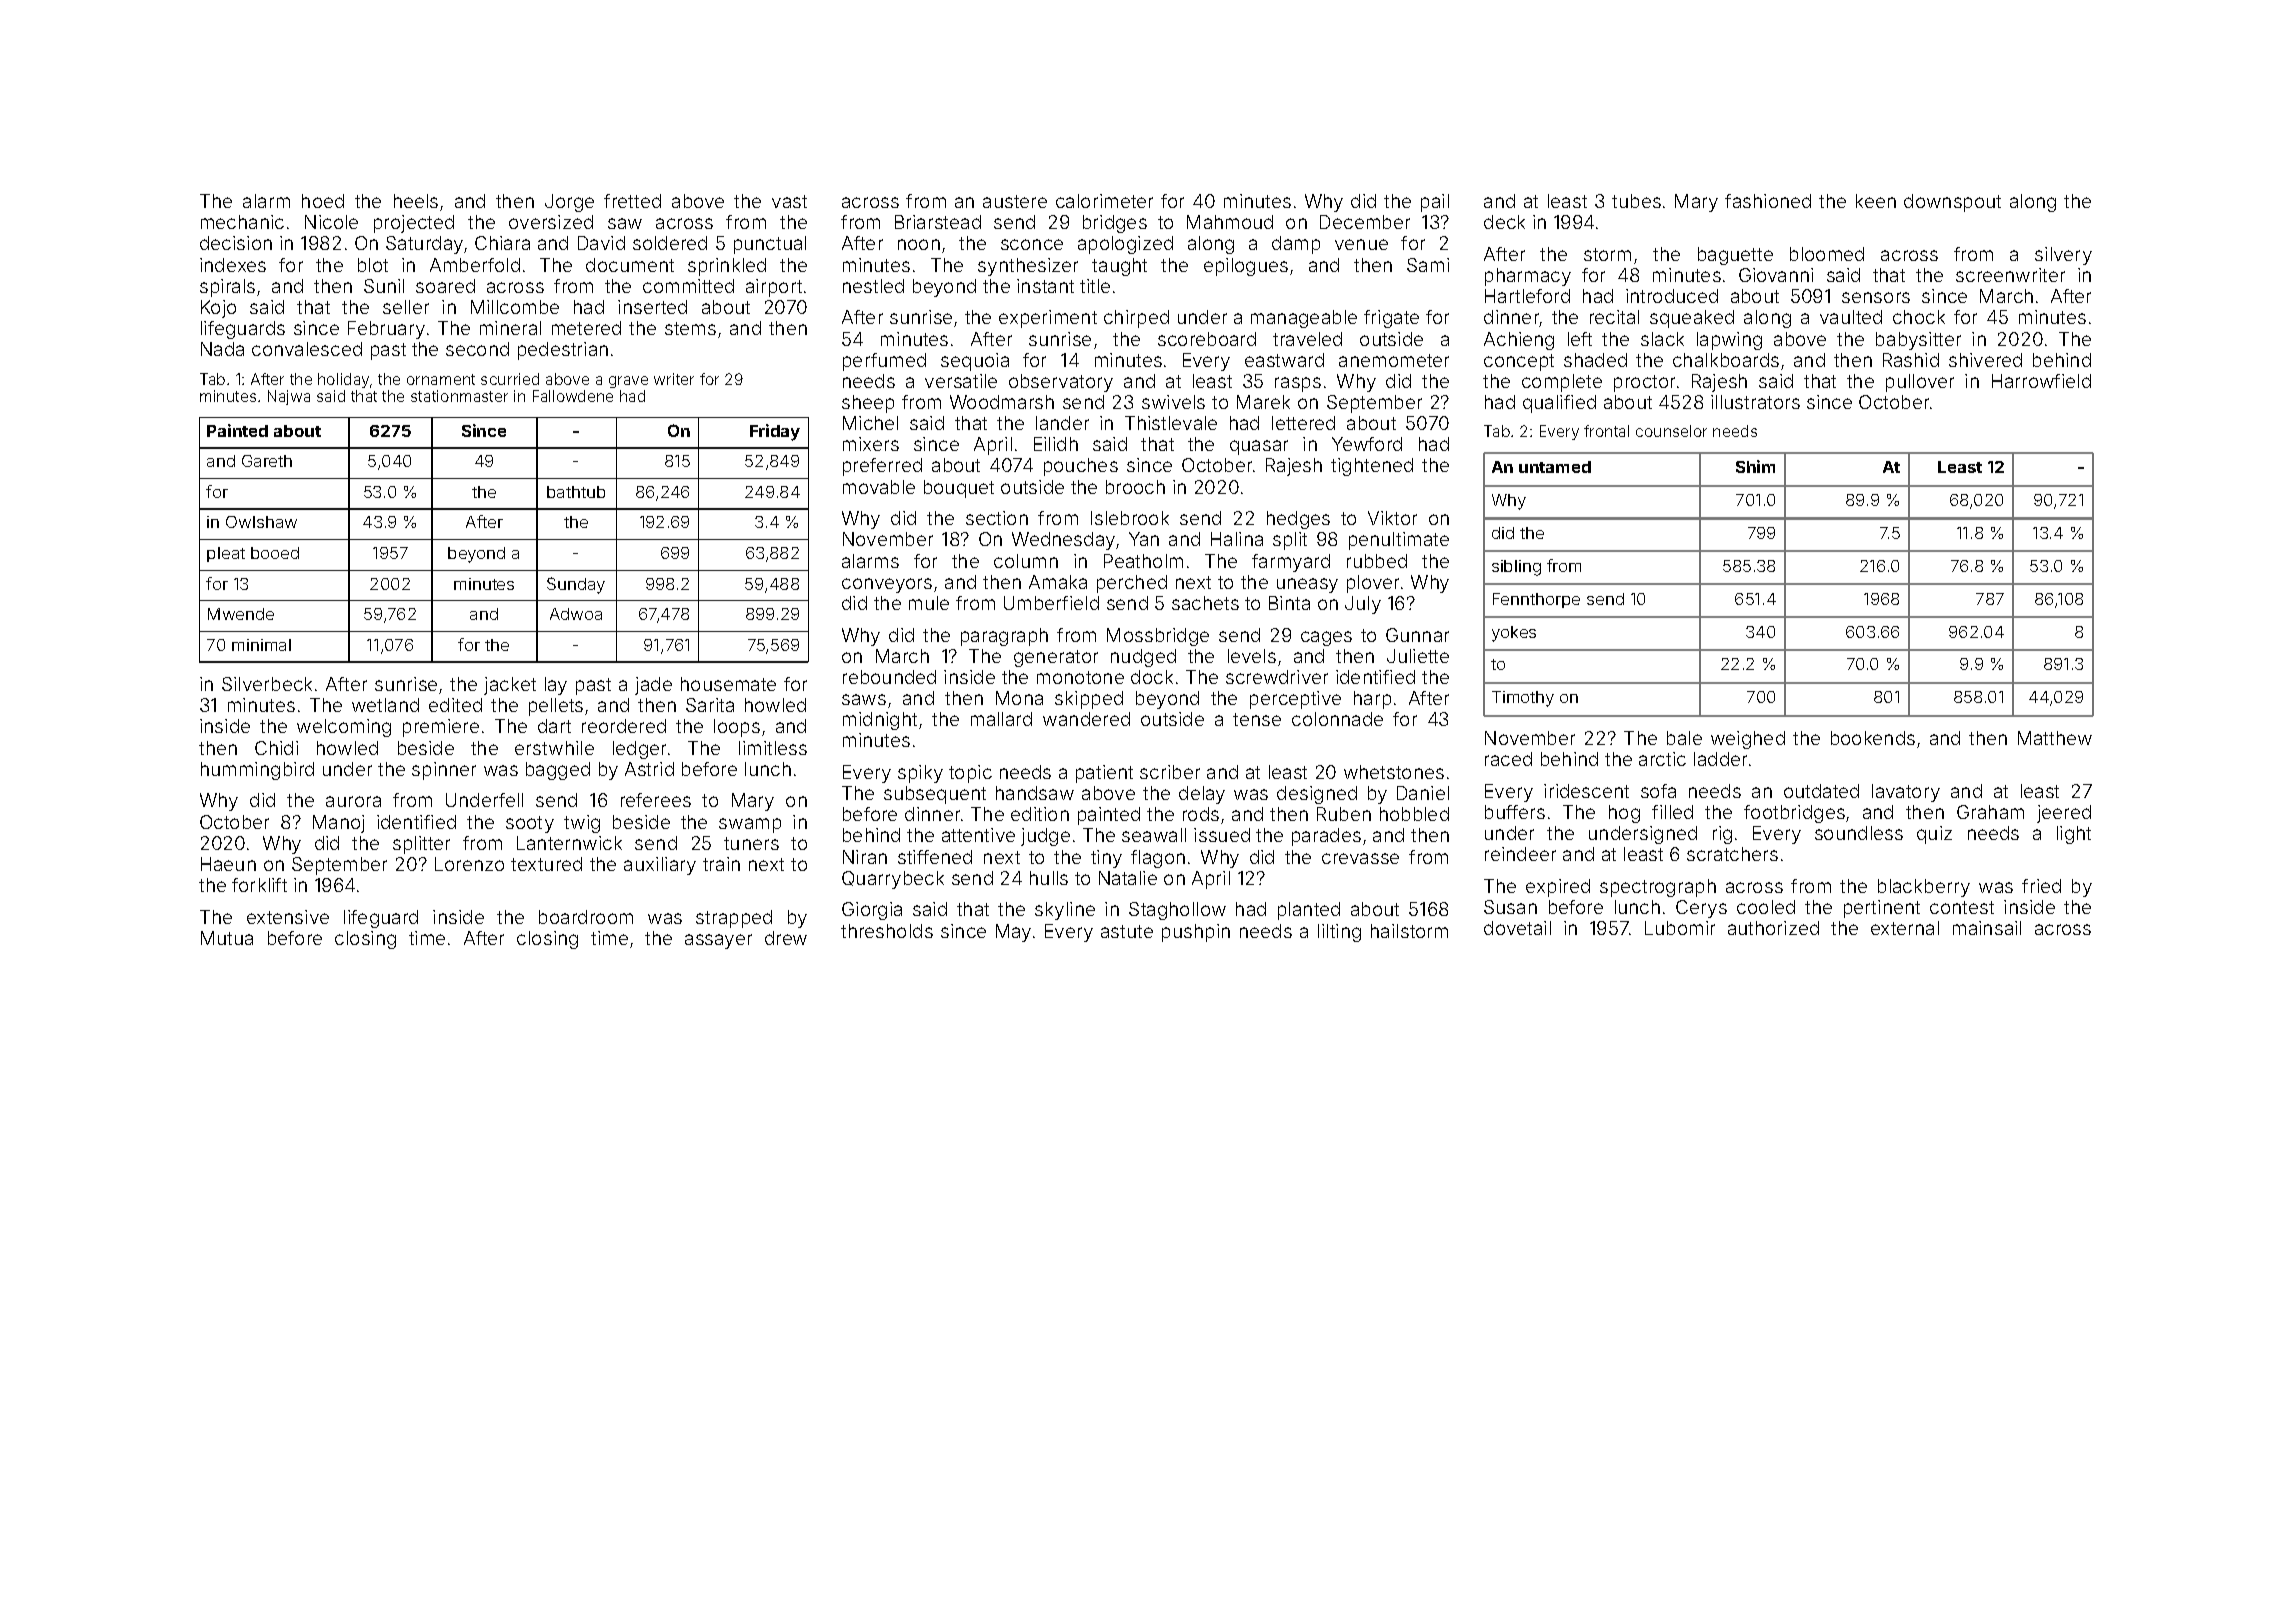 Image resolution: width=2292 pixels, height=1620 pixels. What do you see at coordinates (660, 866) in the image?
I see `auxiliary` at bounding box center [660, 866].
